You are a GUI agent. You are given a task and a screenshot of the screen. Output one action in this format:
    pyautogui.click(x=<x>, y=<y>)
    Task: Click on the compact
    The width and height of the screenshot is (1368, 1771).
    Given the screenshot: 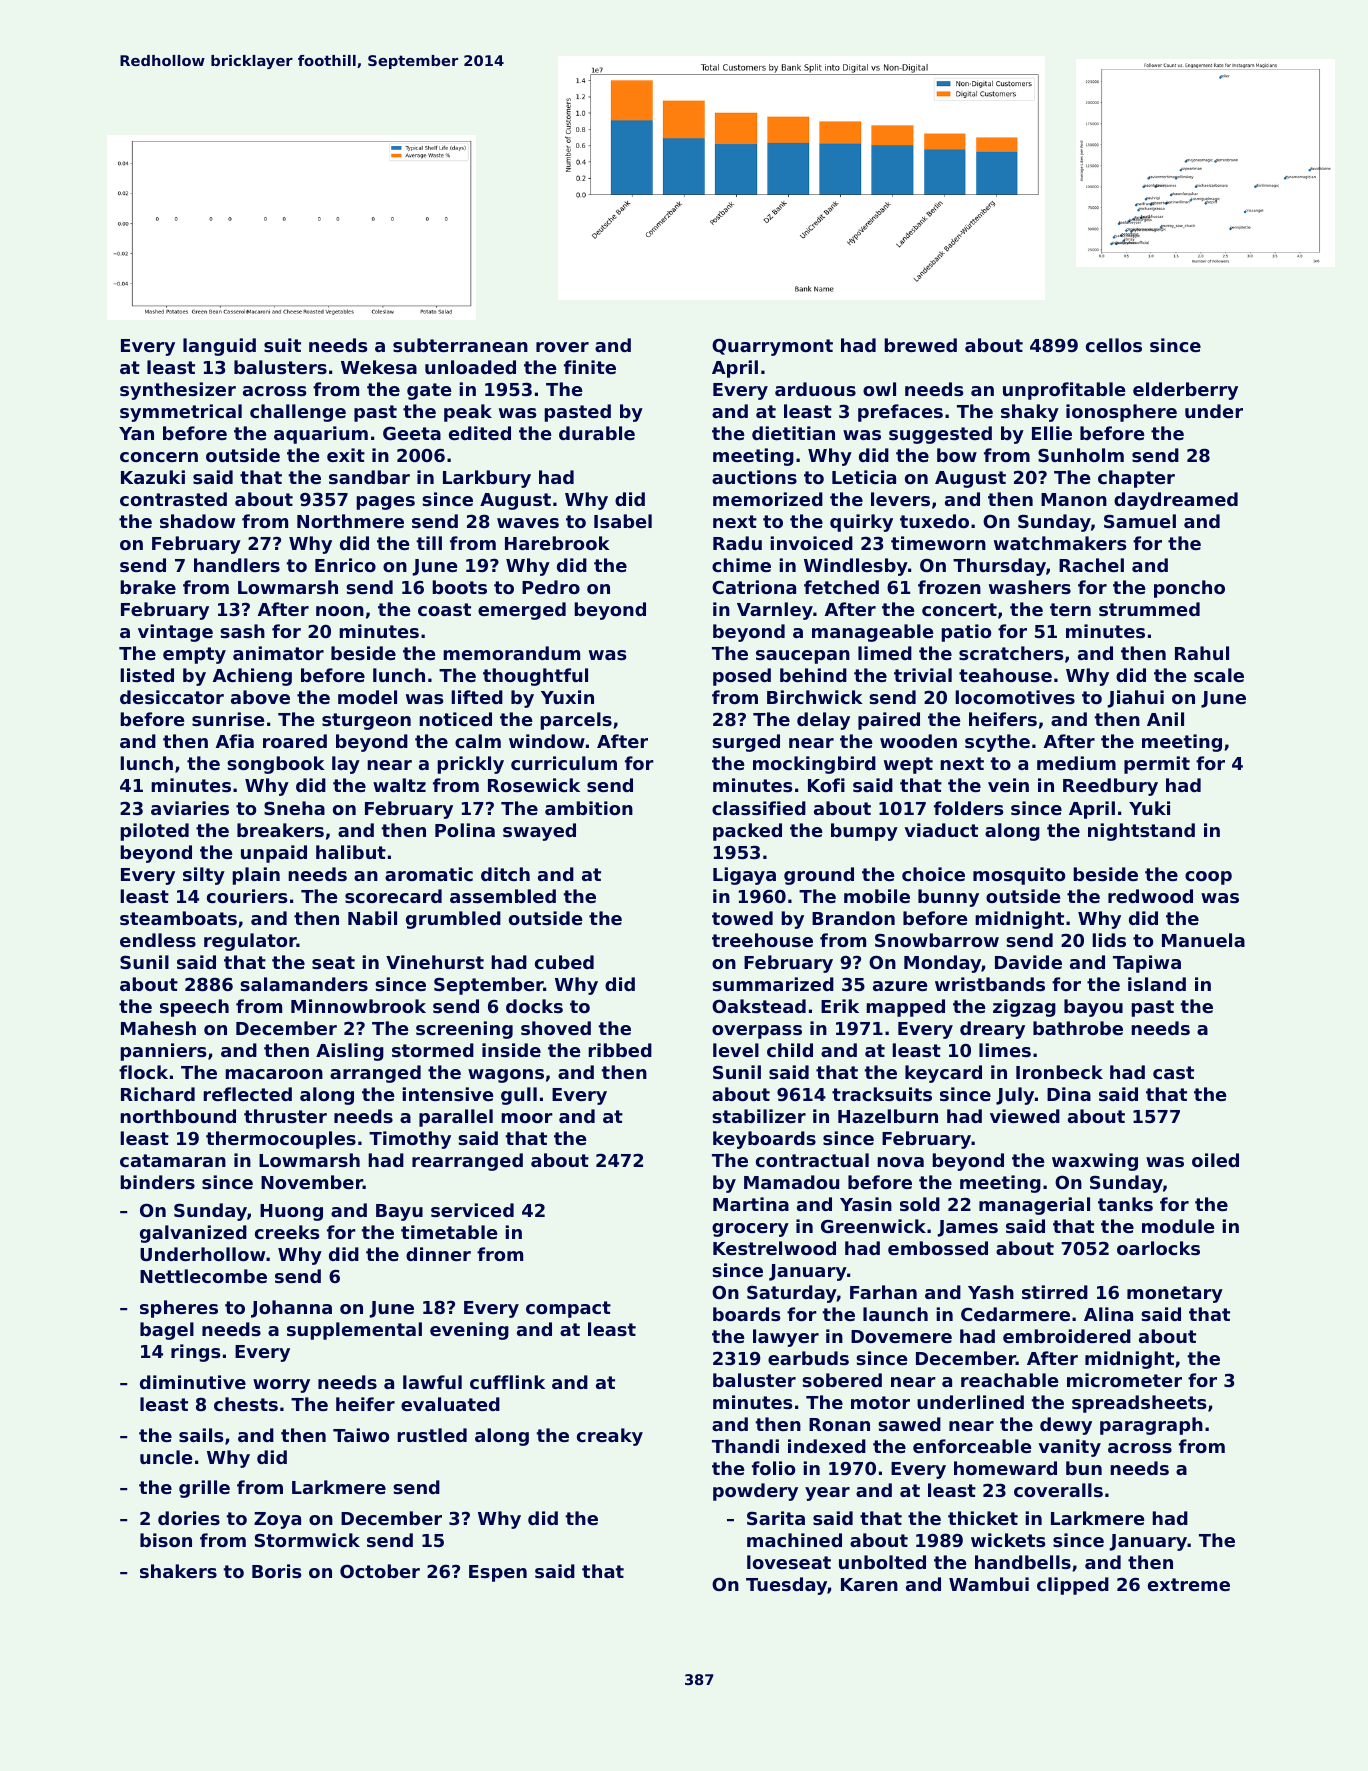 What is the action you would take?
    pyautogui.click(x=568, y=1309)
